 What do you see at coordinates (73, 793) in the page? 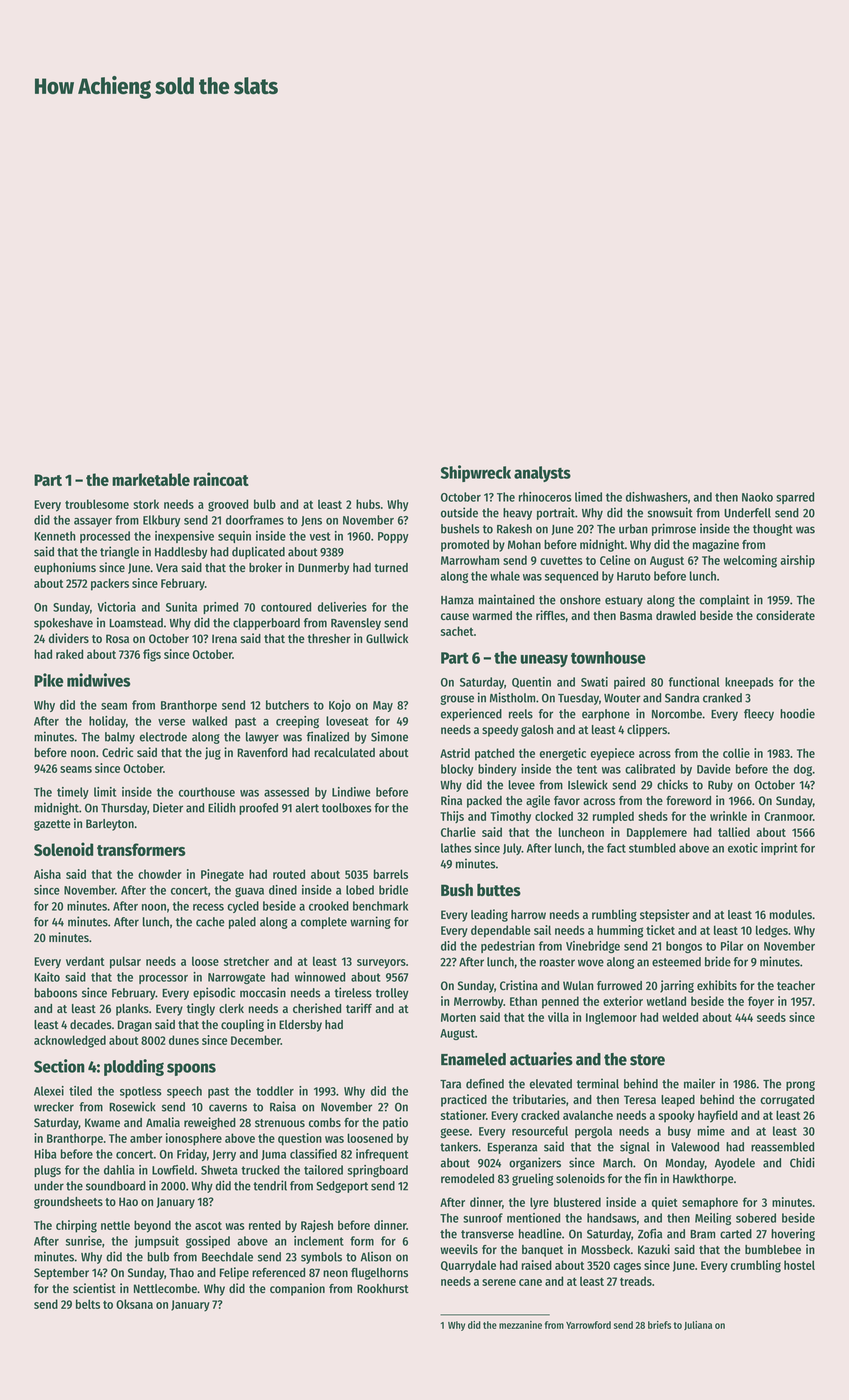
I see `timely` at bounding box center [73, 793].
